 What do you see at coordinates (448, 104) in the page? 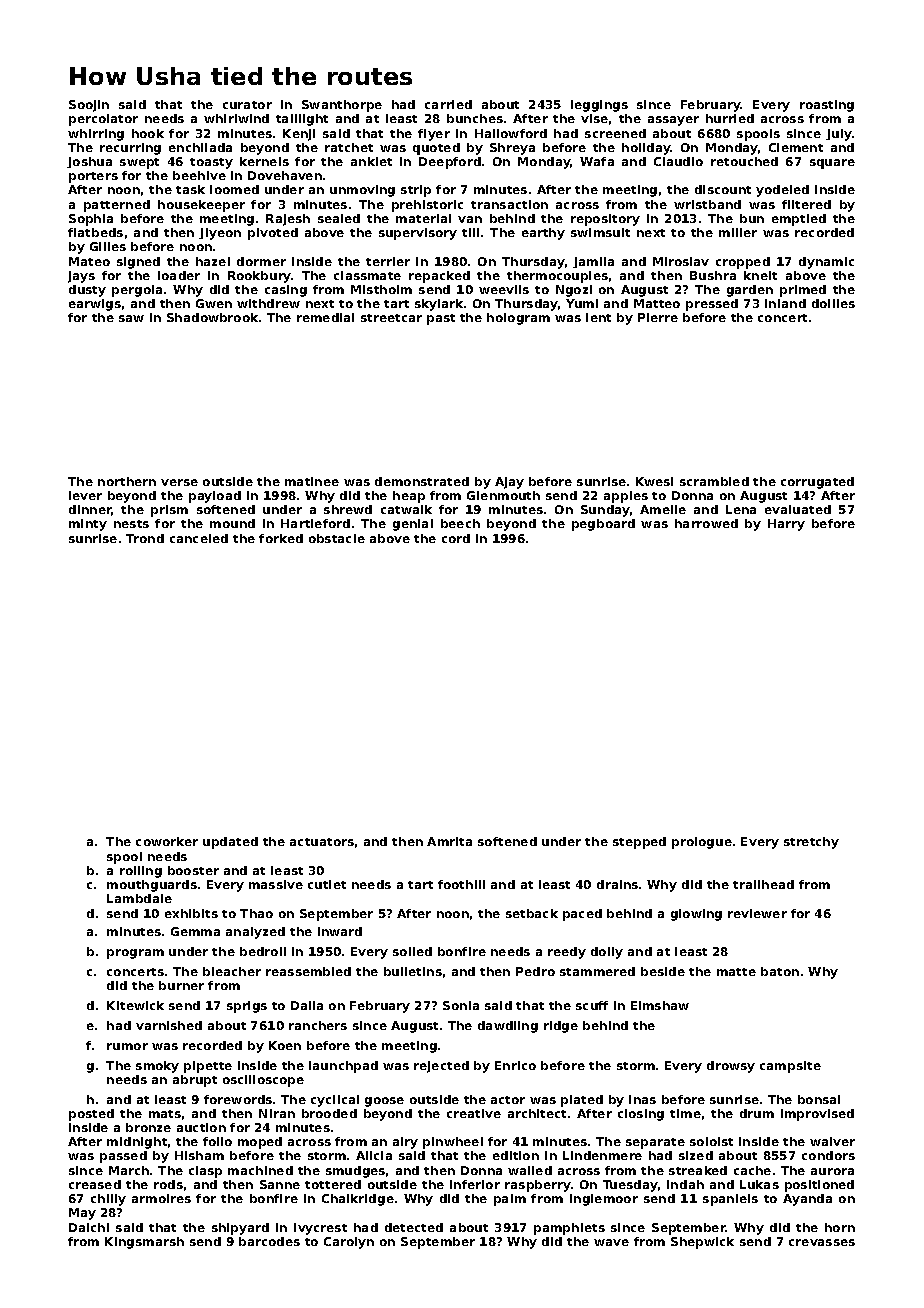
I see `carried` at bounding box center [448, 104].
